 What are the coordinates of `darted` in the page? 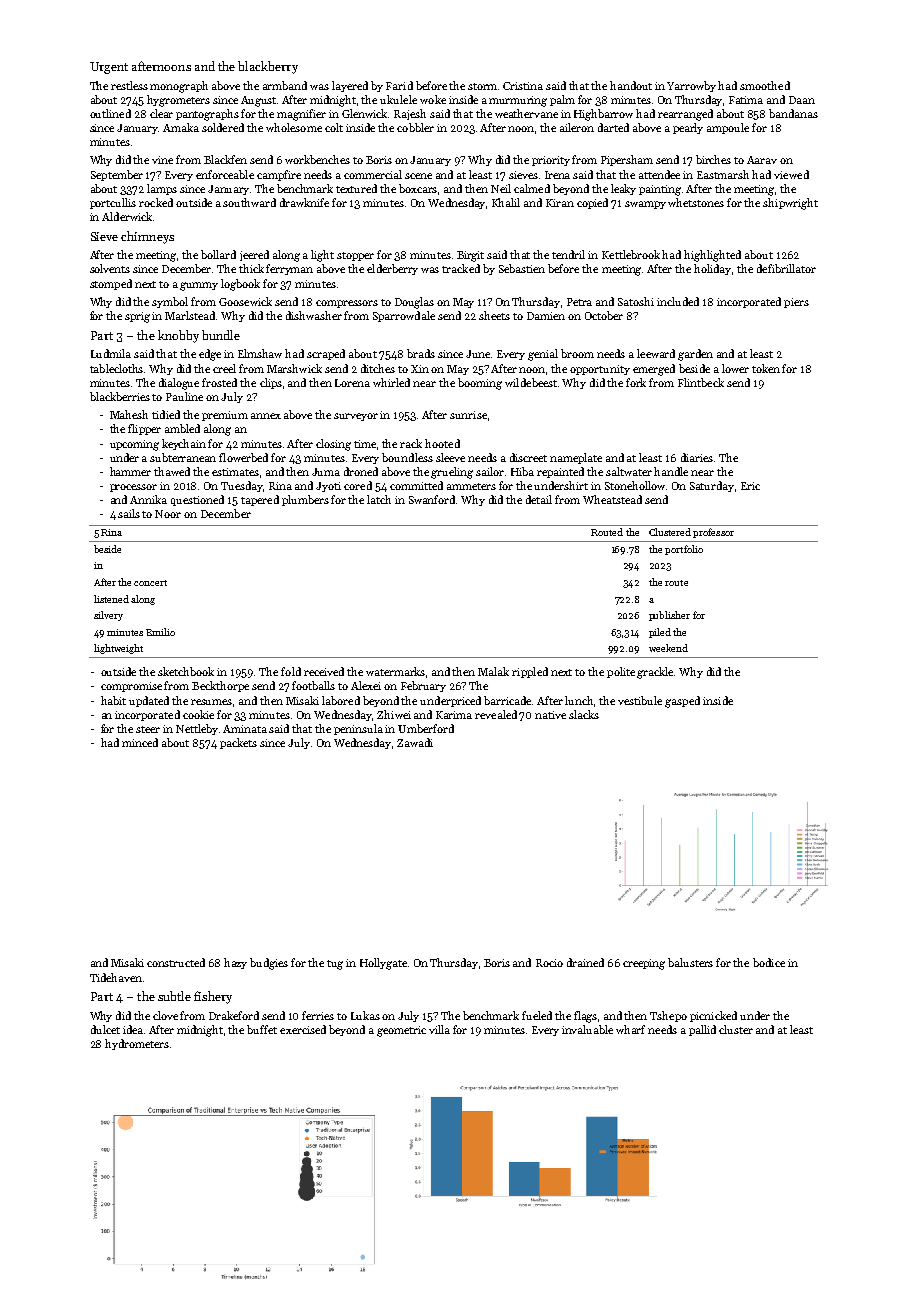 It's located at (613, 127).
